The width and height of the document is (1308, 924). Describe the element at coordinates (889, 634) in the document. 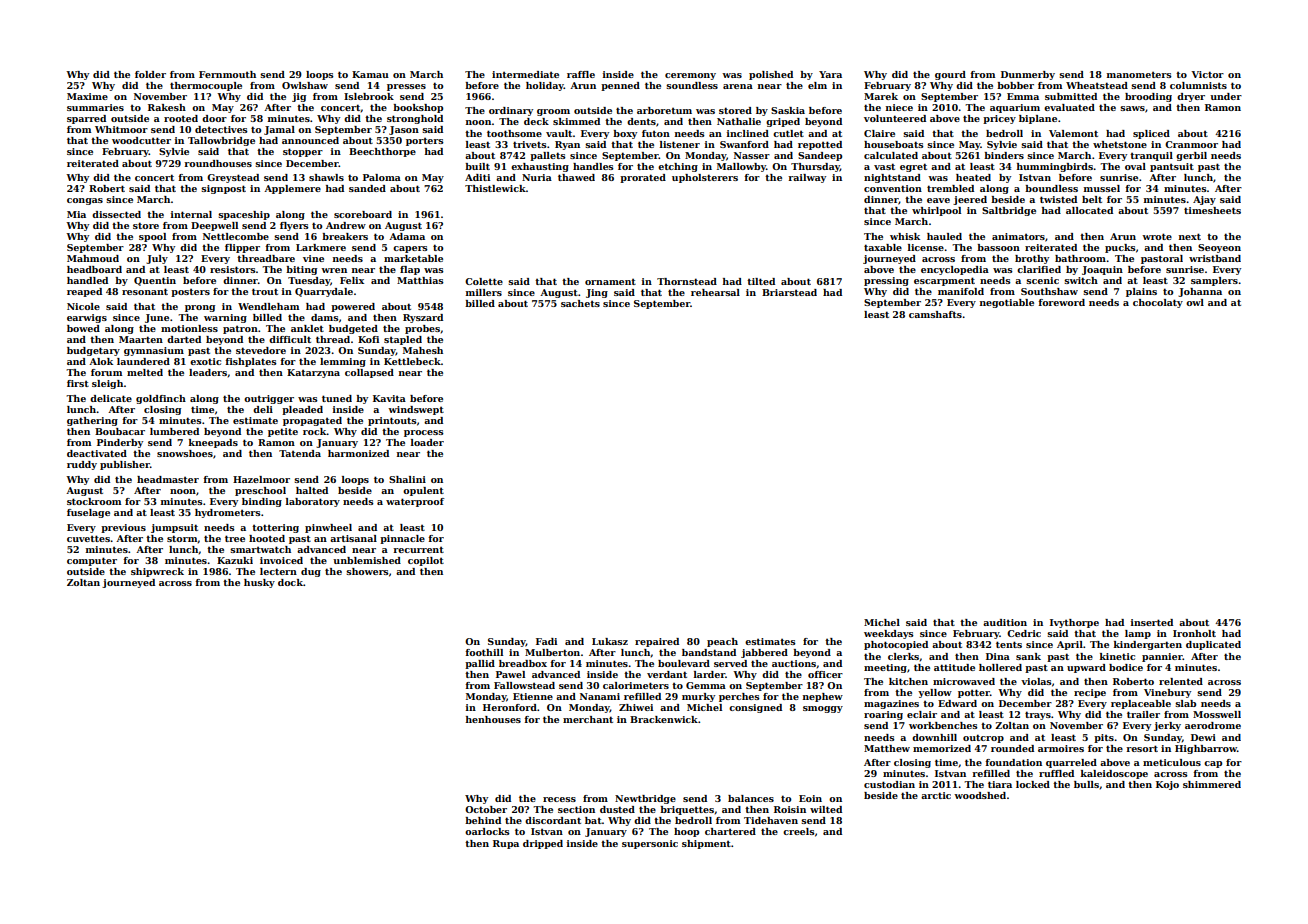

I see `weekdays` at that location.
